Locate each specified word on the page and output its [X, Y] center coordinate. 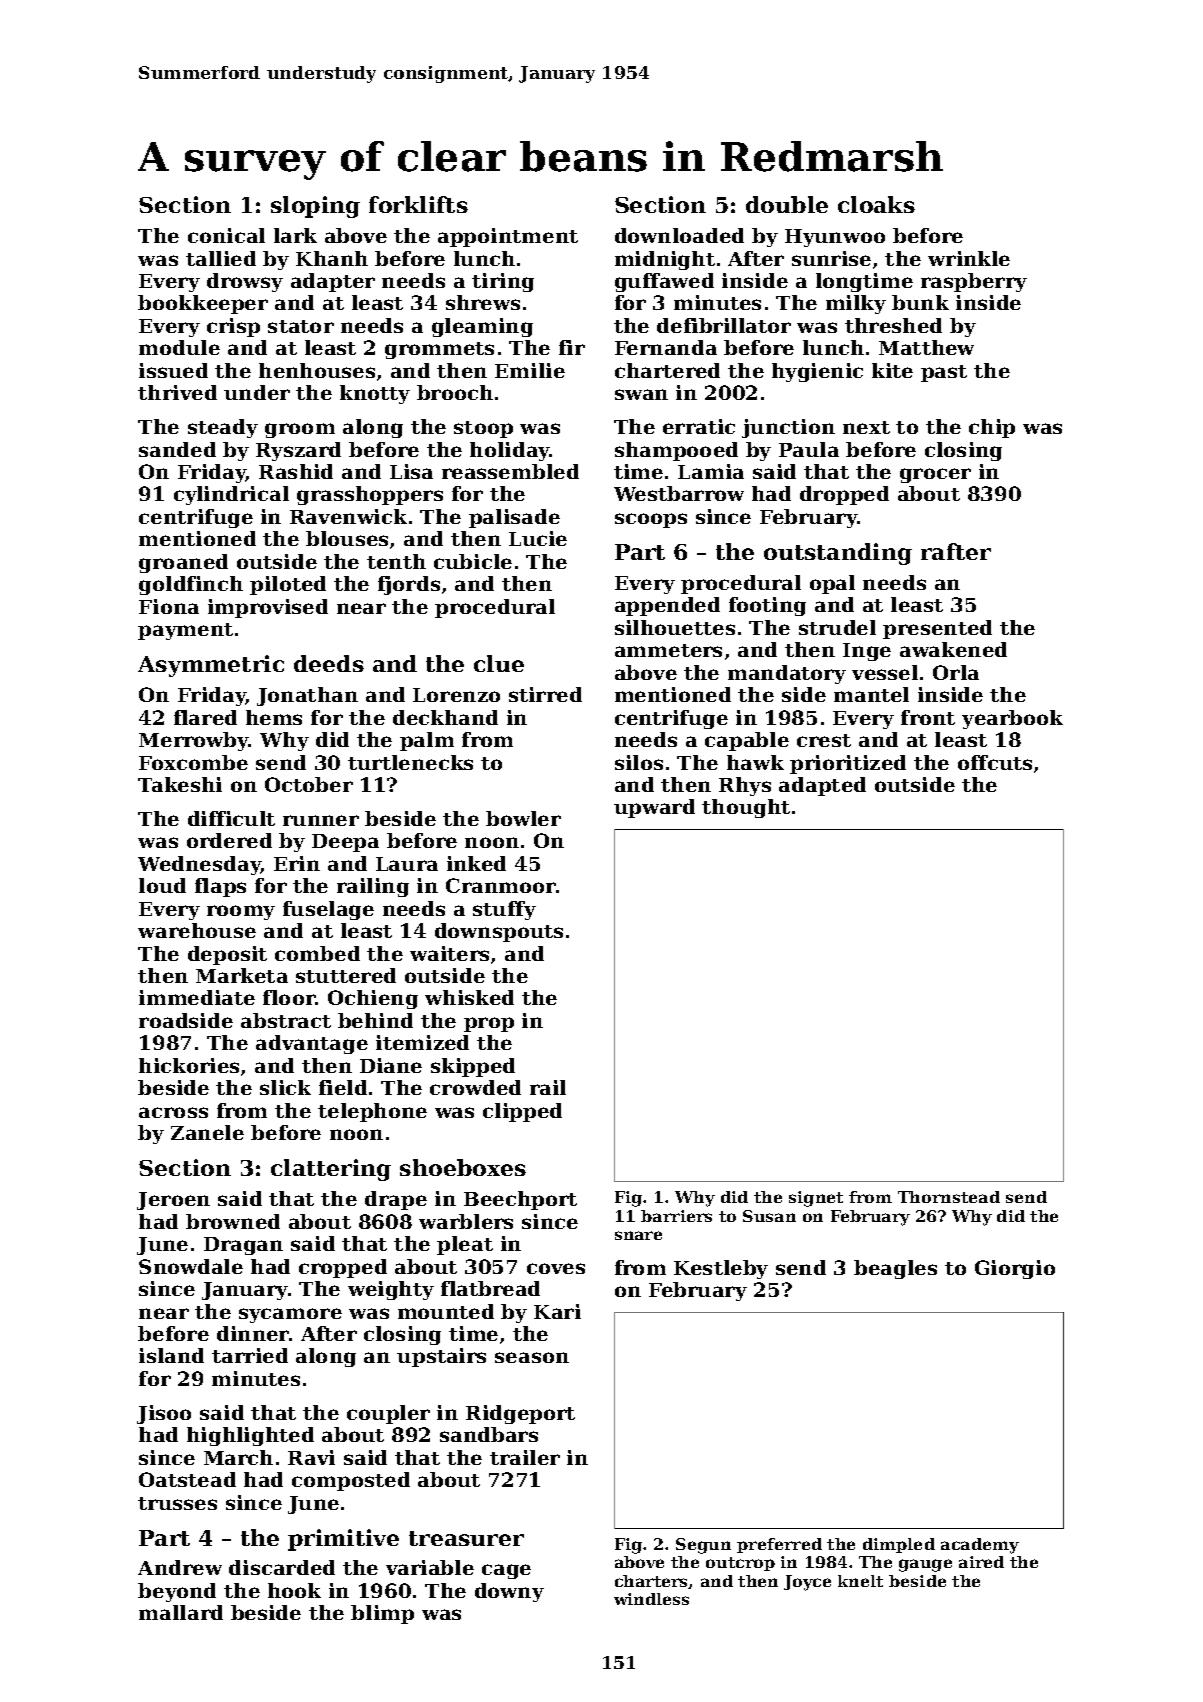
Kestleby [721, 1269]
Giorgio [1015, 1269]
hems [274, 717]
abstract [286, 1020]
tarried [250, 1355]
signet [816, 1199]
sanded [177, 449]
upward [654, 808]
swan [641, 394]
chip [992, 428]
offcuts [995, 762]
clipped [522, 1112]
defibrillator [724, 325]
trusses [177, 1503]
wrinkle [969, 258]
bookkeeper [203, 304]
